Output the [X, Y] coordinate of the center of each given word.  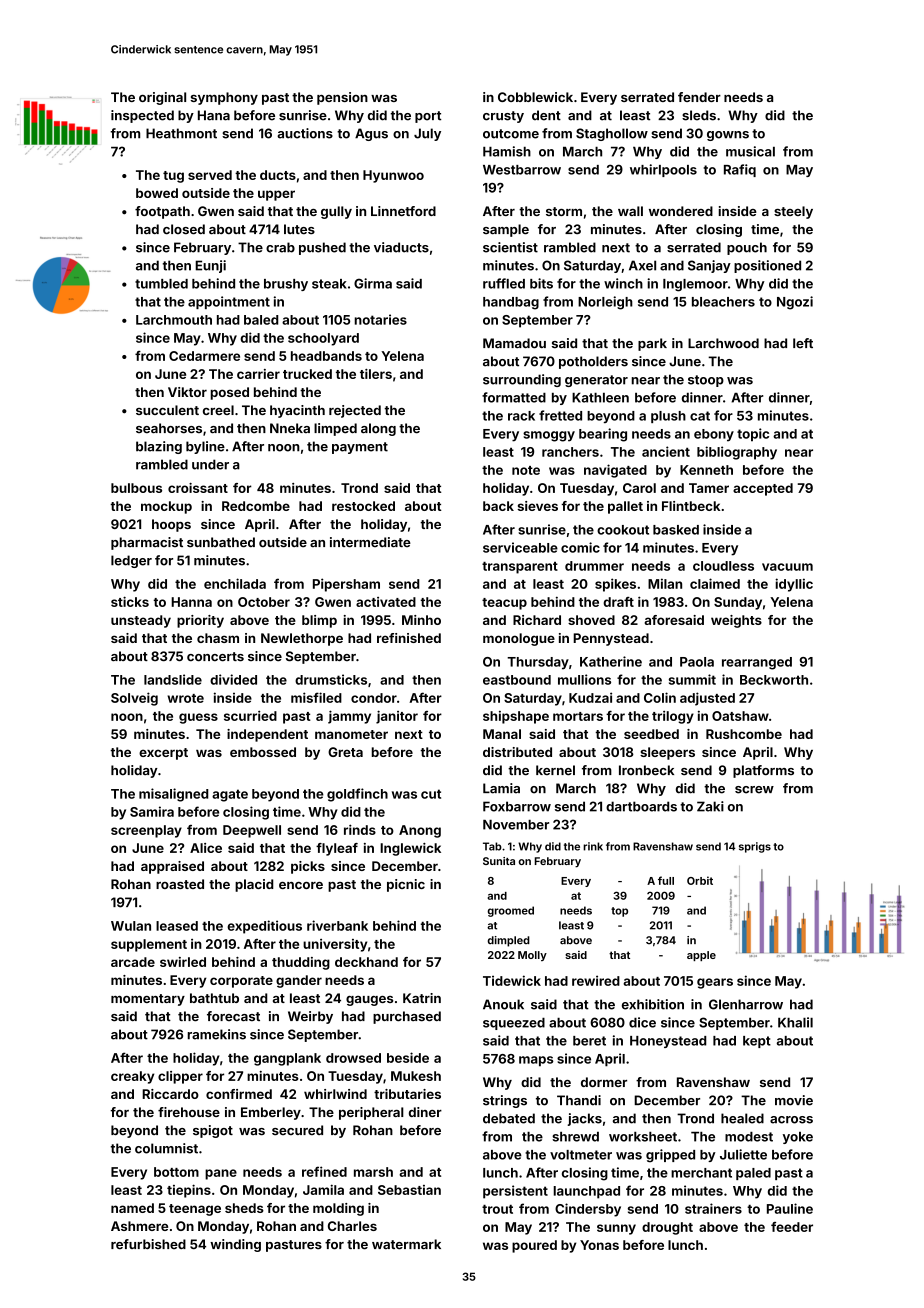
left [803, 343]
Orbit [700, 880]
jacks [585, 1119]
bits [541, 283]
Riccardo [170, 1094]
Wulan [131, 926]
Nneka [290, 428]
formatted [514, 397]
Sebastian [409, 1190]
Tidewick [512, 980]
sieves [537, 506]
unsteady [141, 621]
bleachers [723, 302]
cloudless [723, 566]
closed [184, 229]
